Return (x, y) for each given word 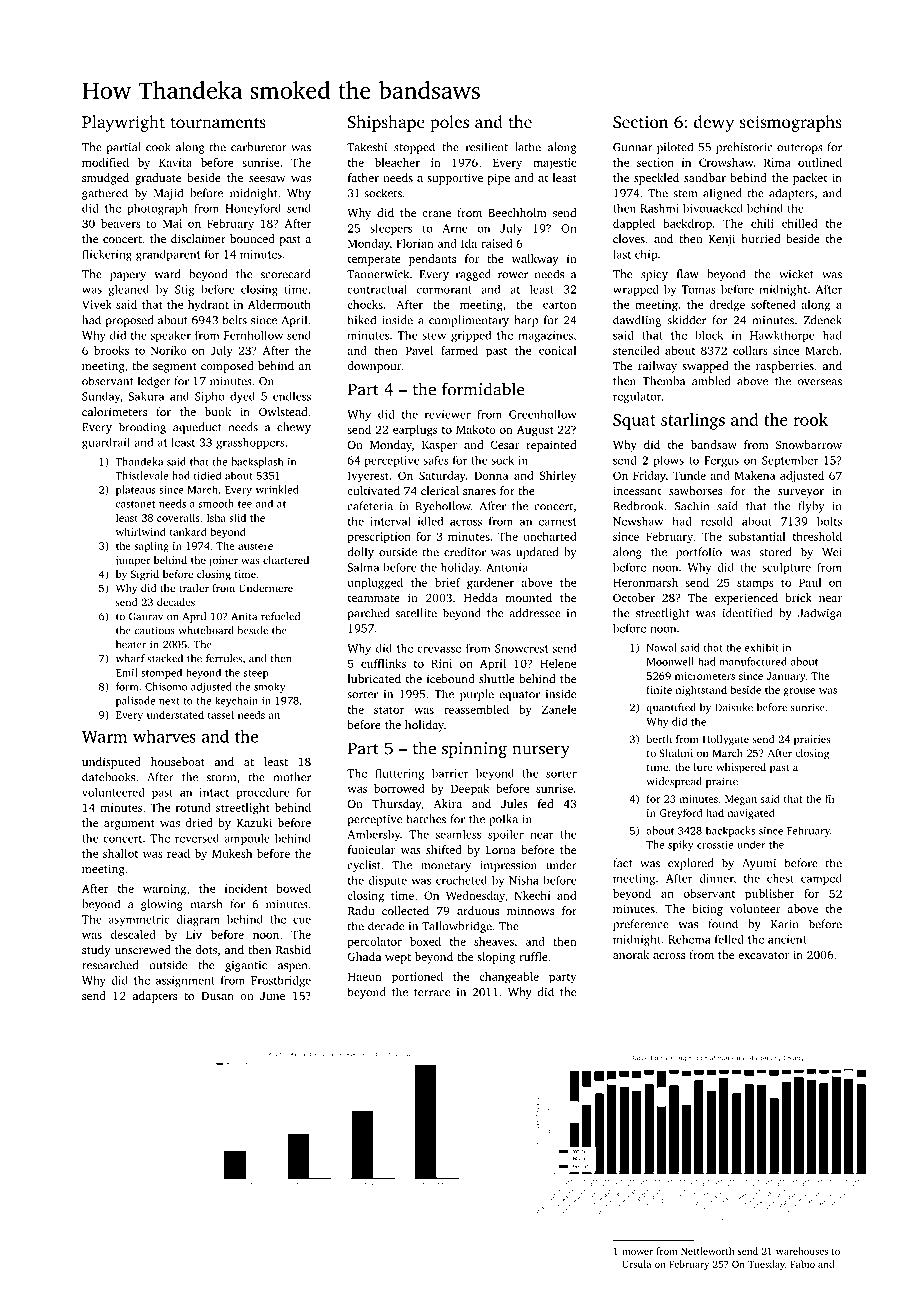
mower (637, 1252)
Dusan (217, 996)
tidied (207, 475)
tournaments (218, 122)
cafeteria (370, 506)
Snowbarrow (808, 444)
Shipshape (386, 123)
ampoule (247, 839)
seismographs (791, 123)
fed (545, 803)
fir (830, 798)
